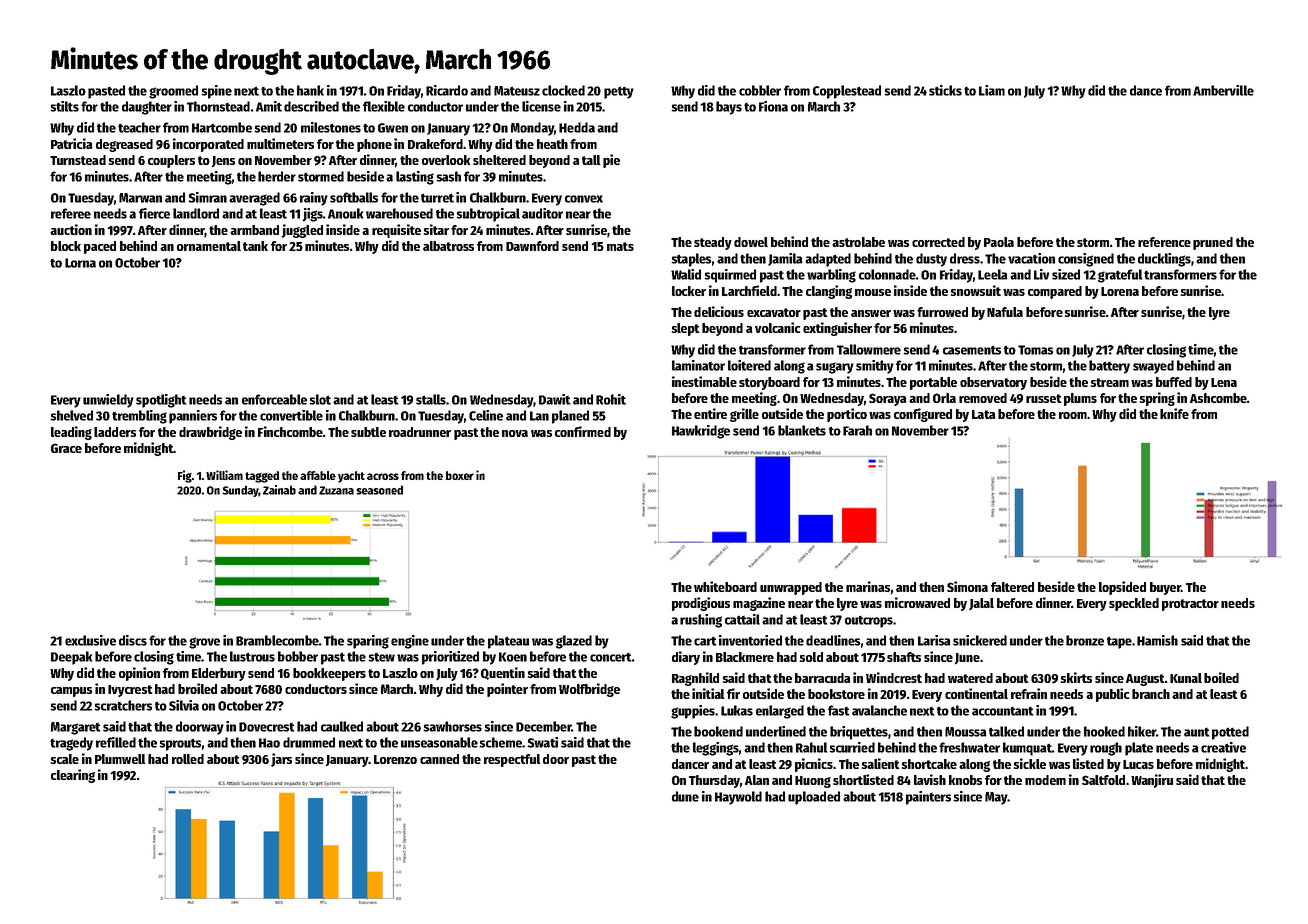  I want to click on Zuzana, so click(336, 490).
